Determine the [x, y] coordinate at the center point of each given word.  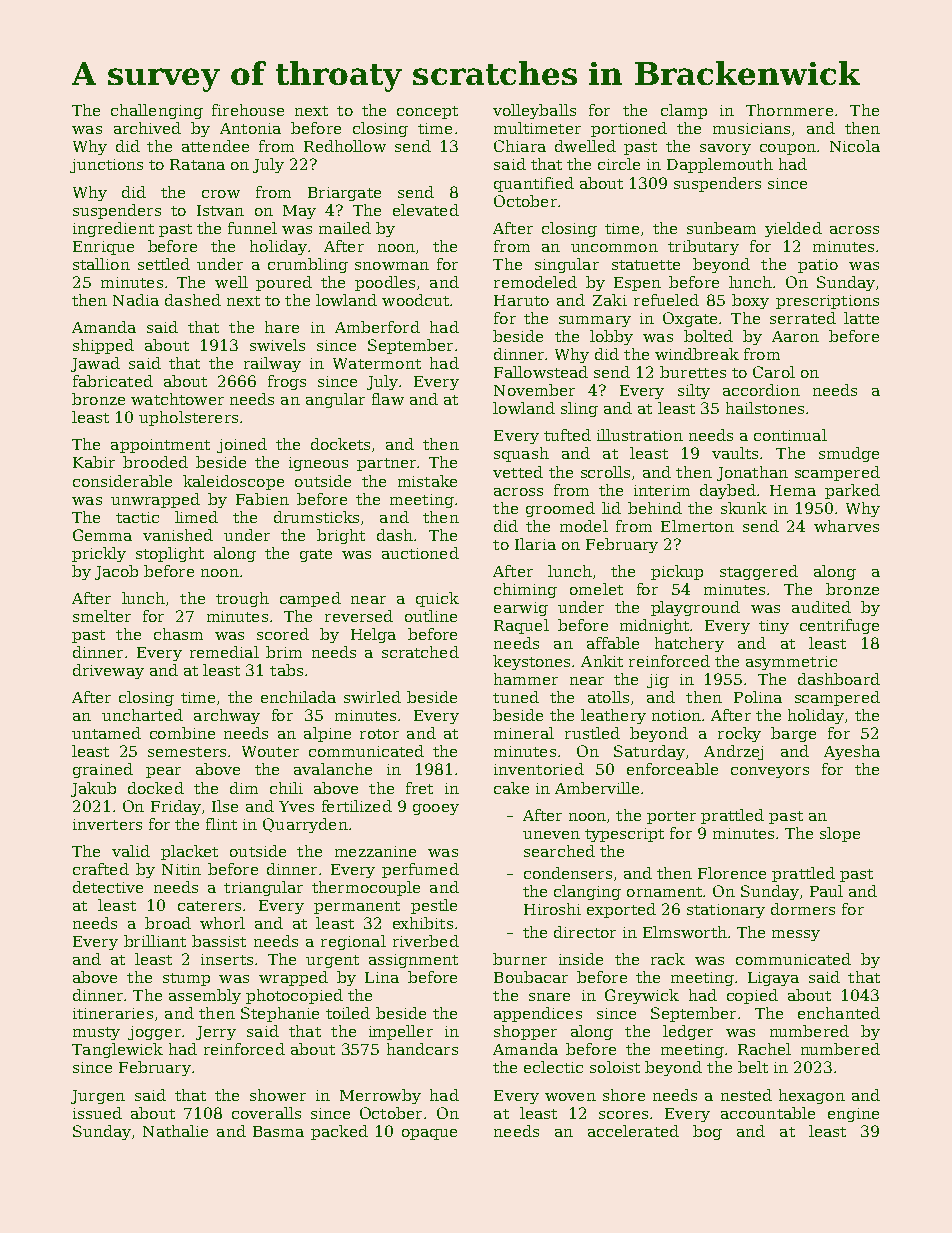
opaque [429, 1134]
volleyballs [534, 111]
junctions [106, 166]
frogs [287, 382]
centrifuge [839, 626]
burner [520, 959]
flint [221, 824]
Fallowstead [541, 372]
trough [242, 599]
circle [619, 164]
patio [818, 266]
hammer [526, 679]
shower [278, 1095]
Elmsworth [685, 932]
